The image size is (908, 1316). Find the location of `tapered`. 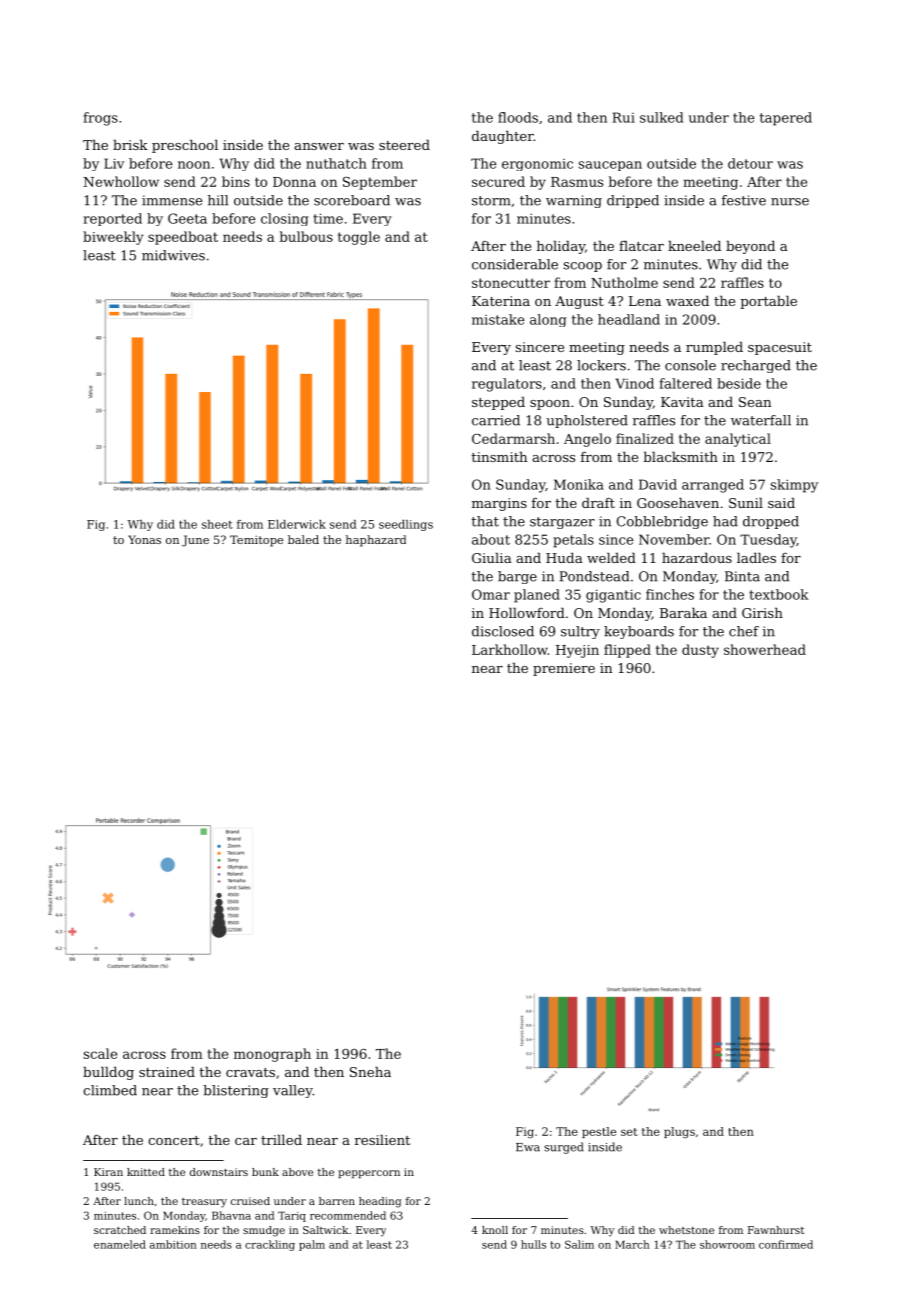

tapered is located at coordinates (786, 119).
